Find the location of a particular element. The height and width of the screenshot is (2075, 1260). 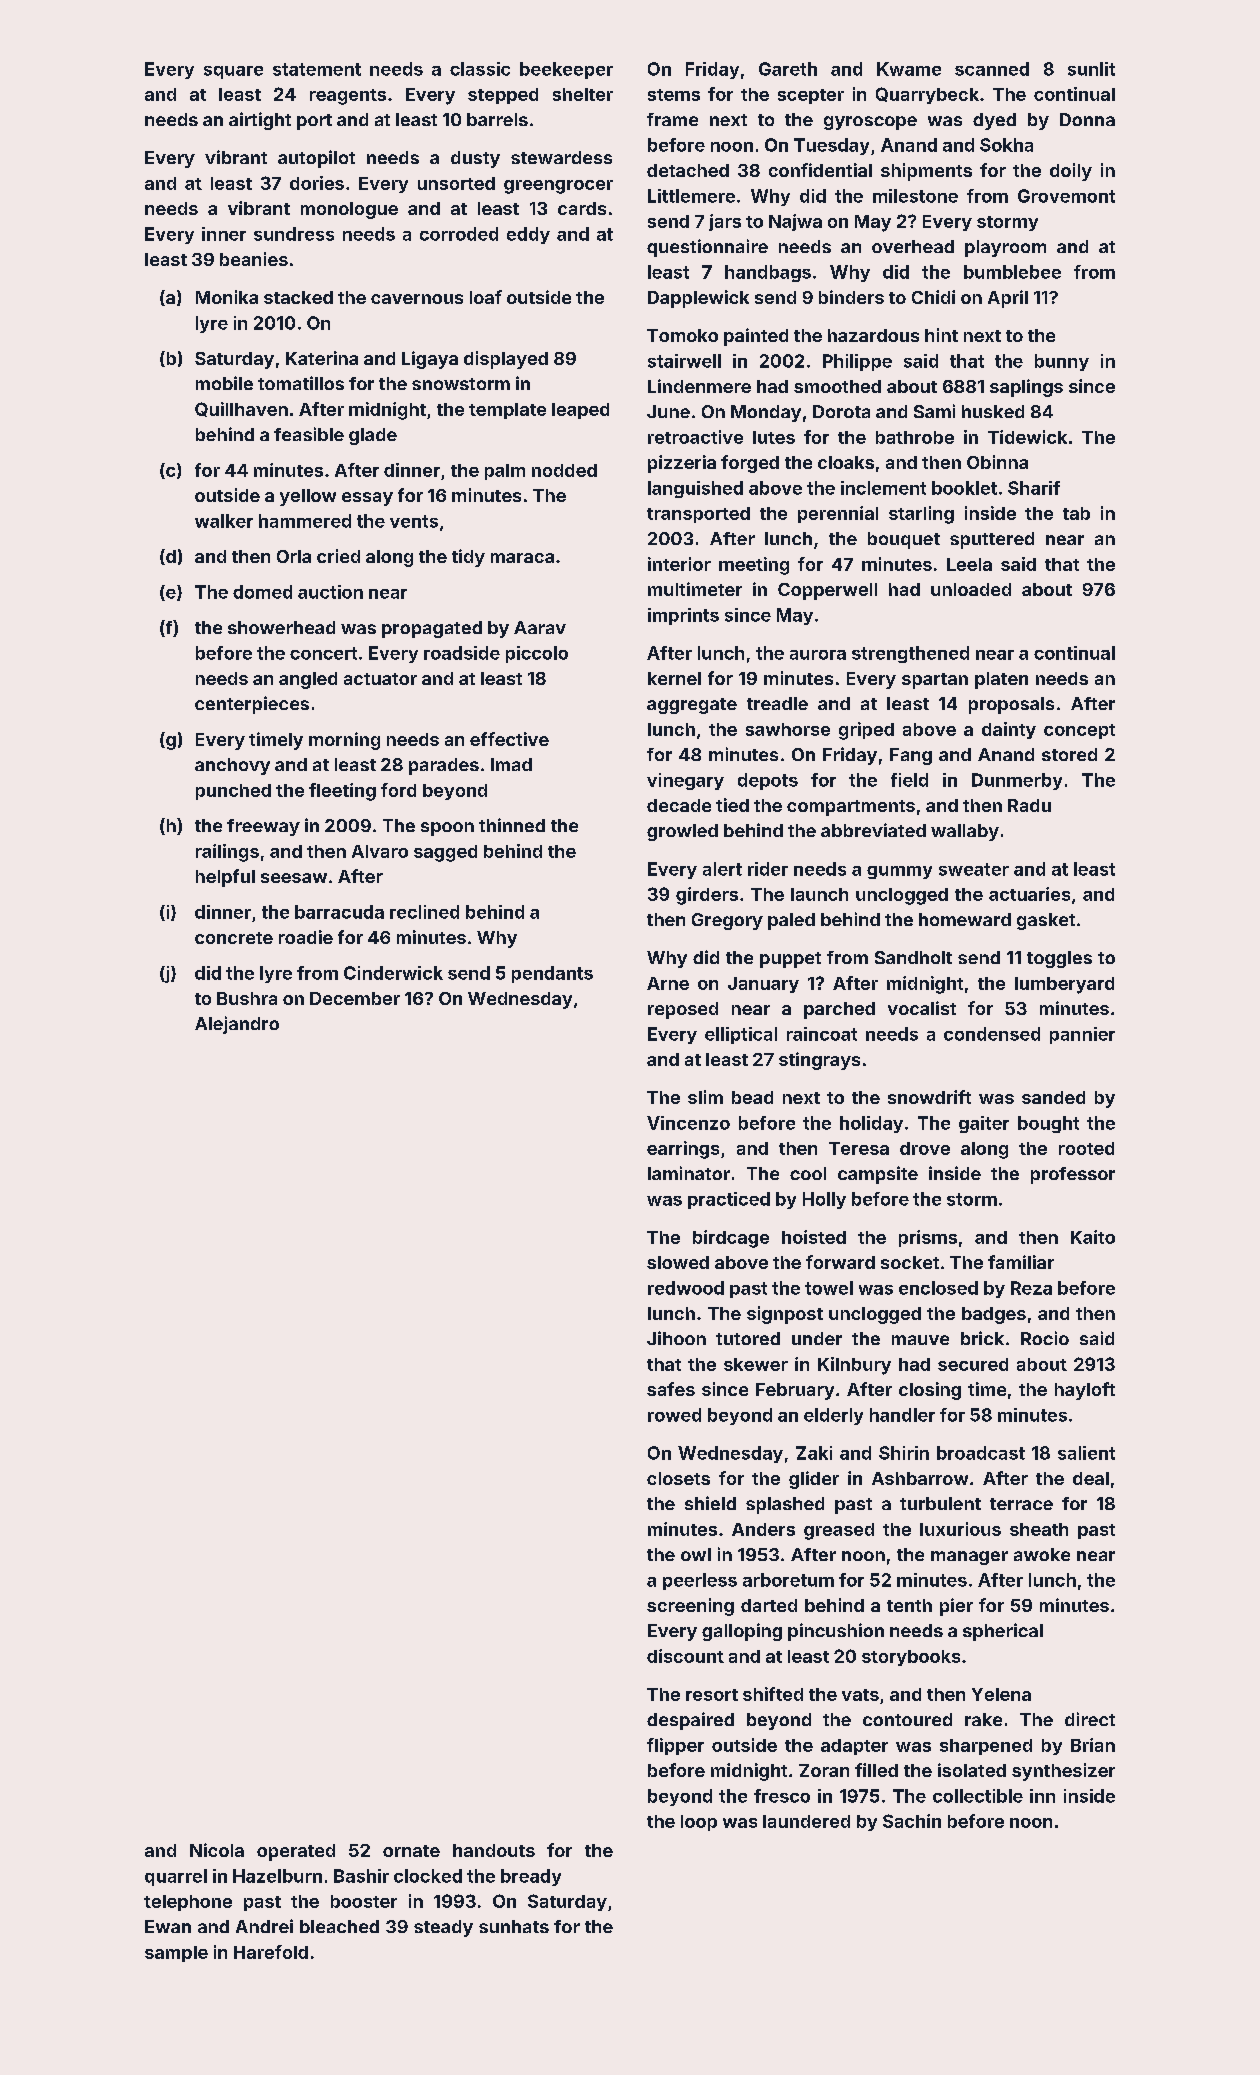

bathrobe is located at coordinates (915, 437).
